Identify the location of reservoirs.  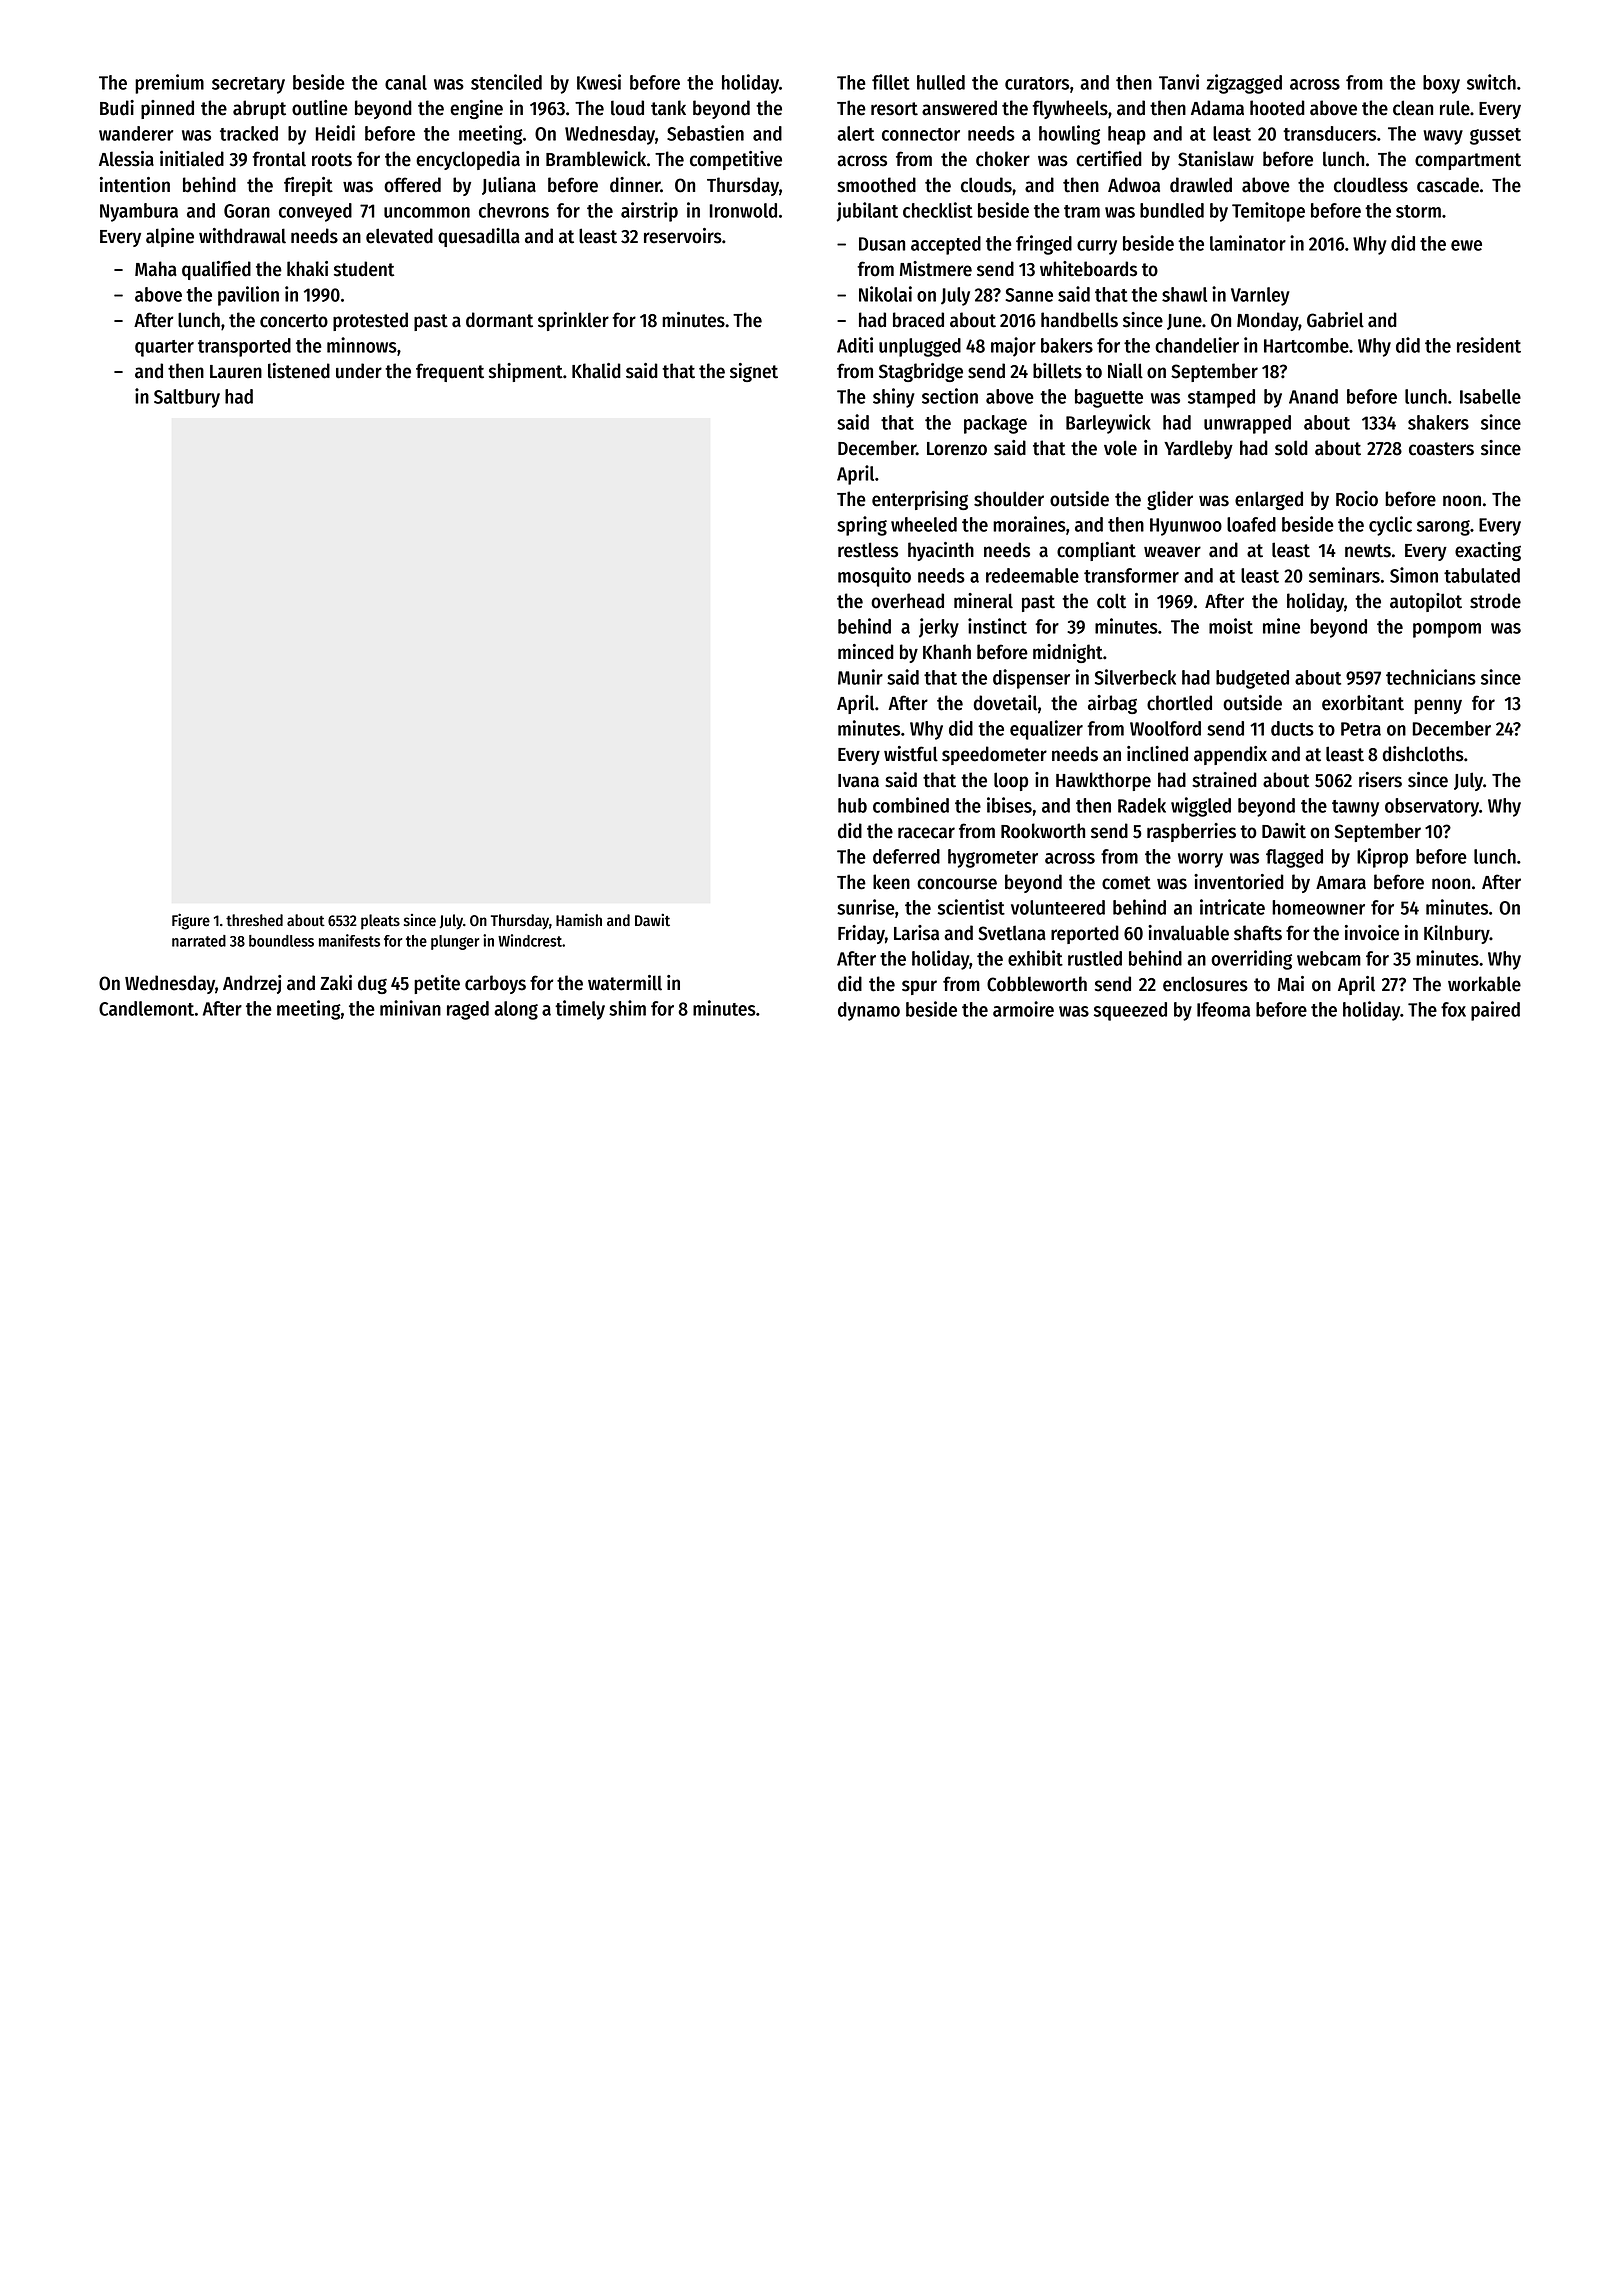
(683, 236).
